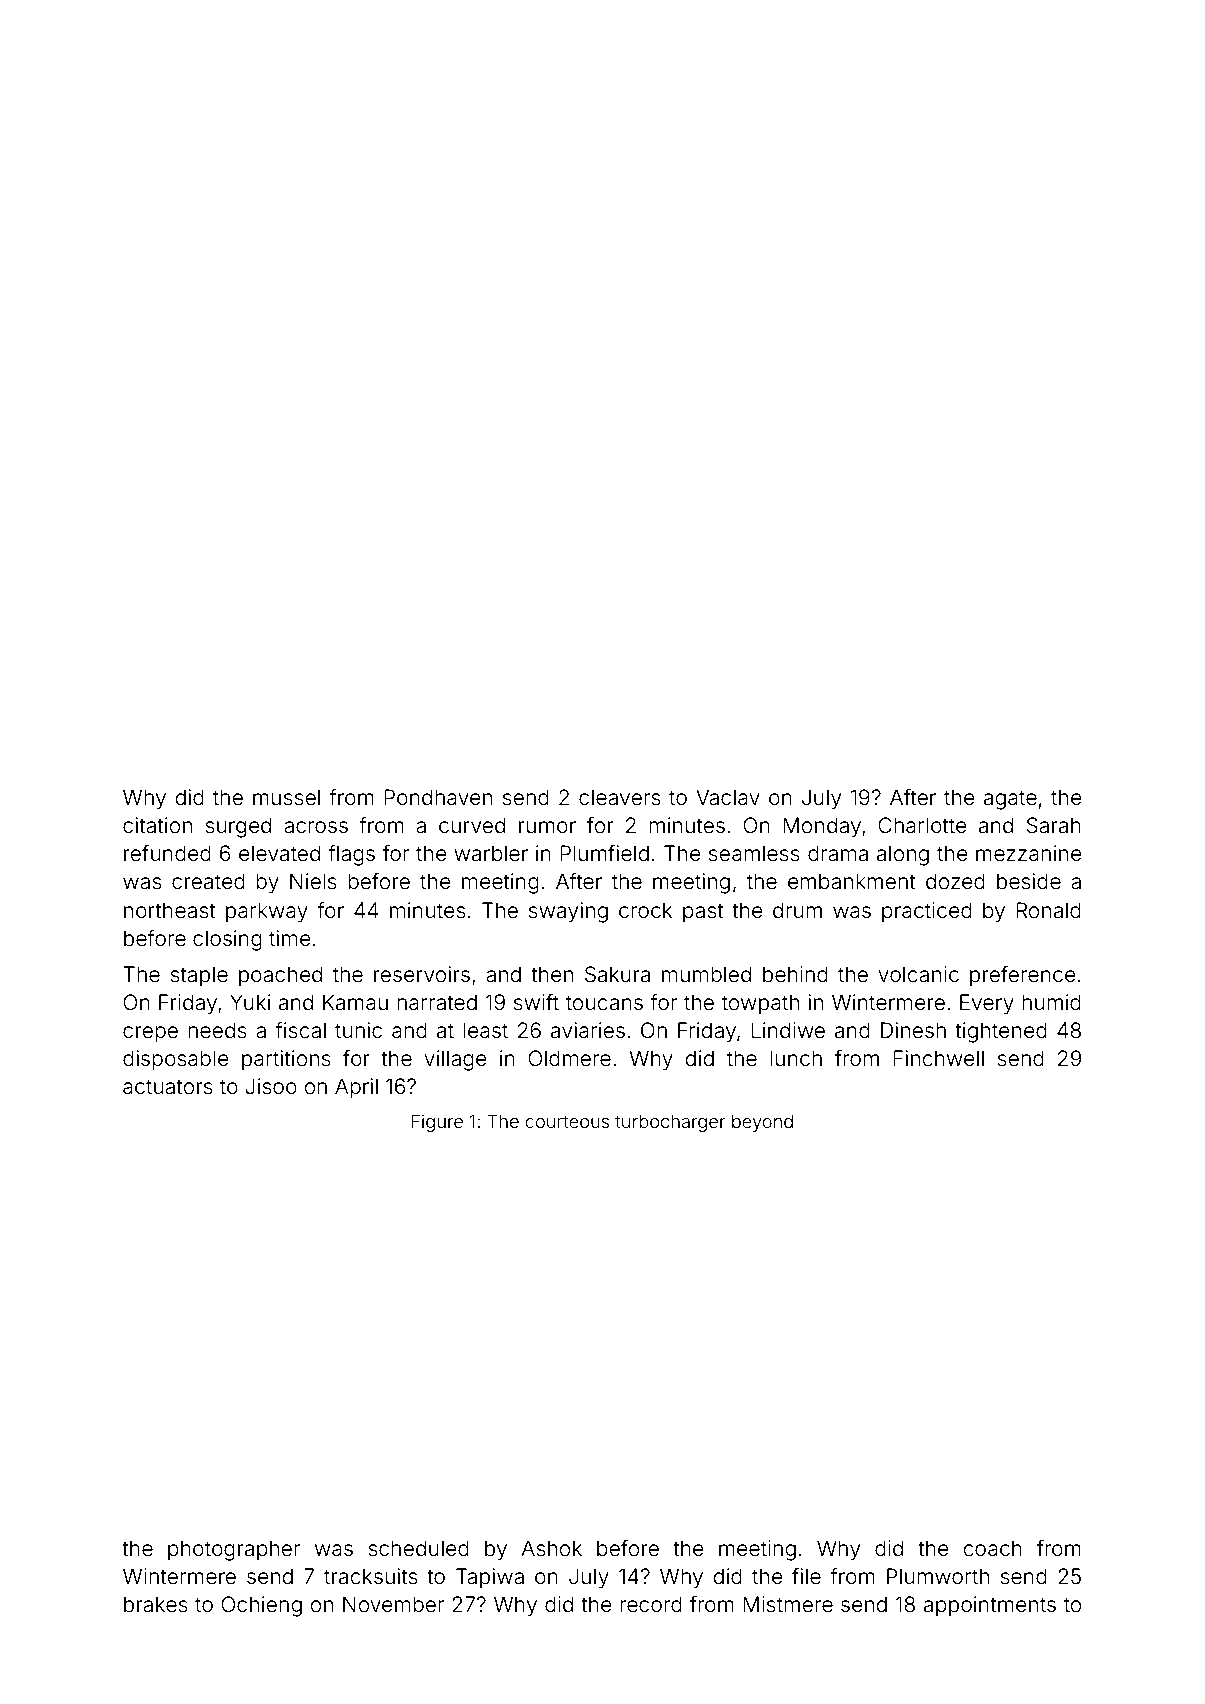 This document has width=1205, height=1704. What do you see at coordinates (271, 1086) in the document?
I see `Jisoo` at bounding box center [271, 1086].
